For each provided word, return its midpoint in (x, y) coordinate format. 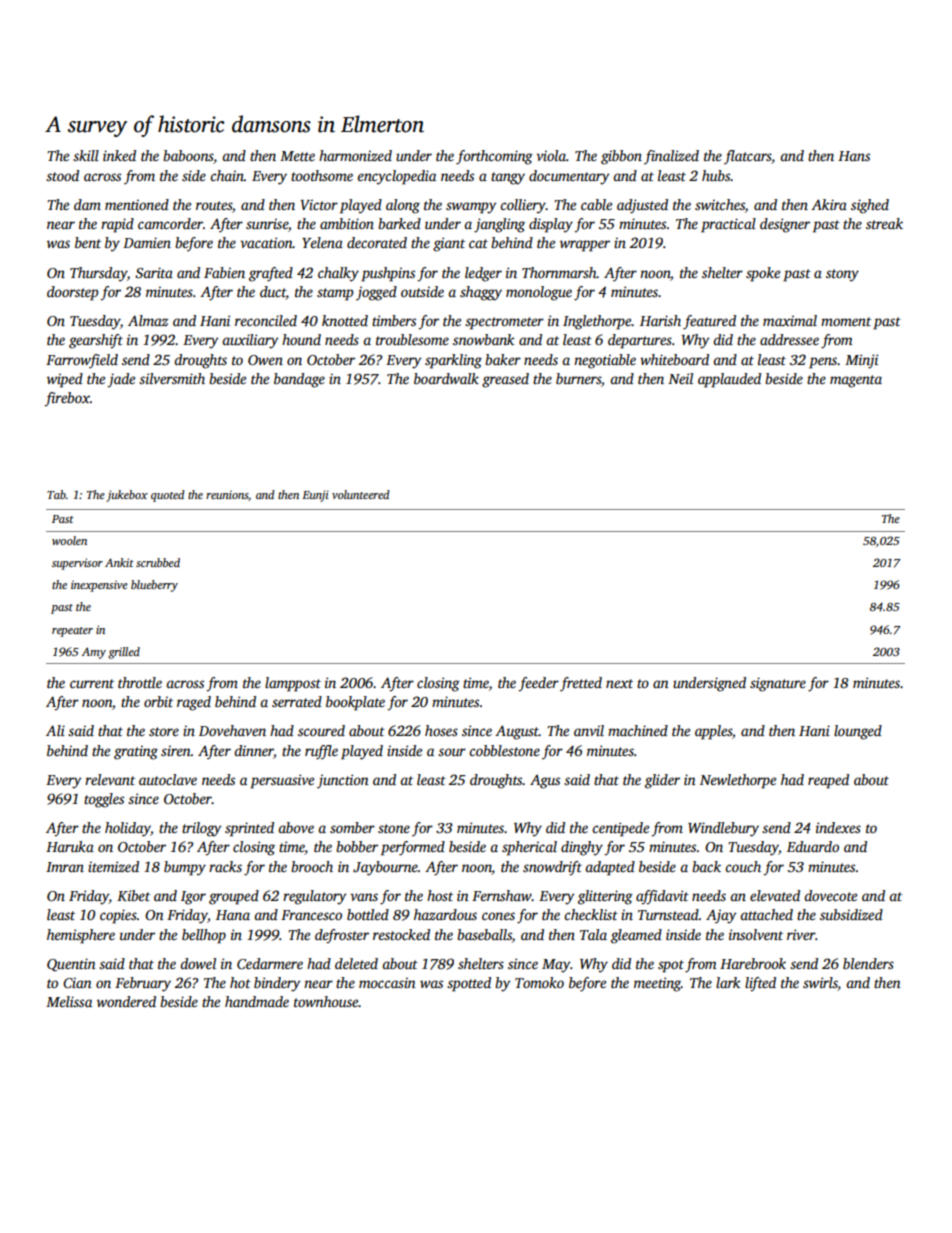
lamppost (293, 684)
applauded (729, 380)
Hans (854, 156)
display (551, 225)
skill (86, 155)
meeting (657, 984)
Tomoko (539, 982)
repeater (72, 632)
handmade (257, 1001)
